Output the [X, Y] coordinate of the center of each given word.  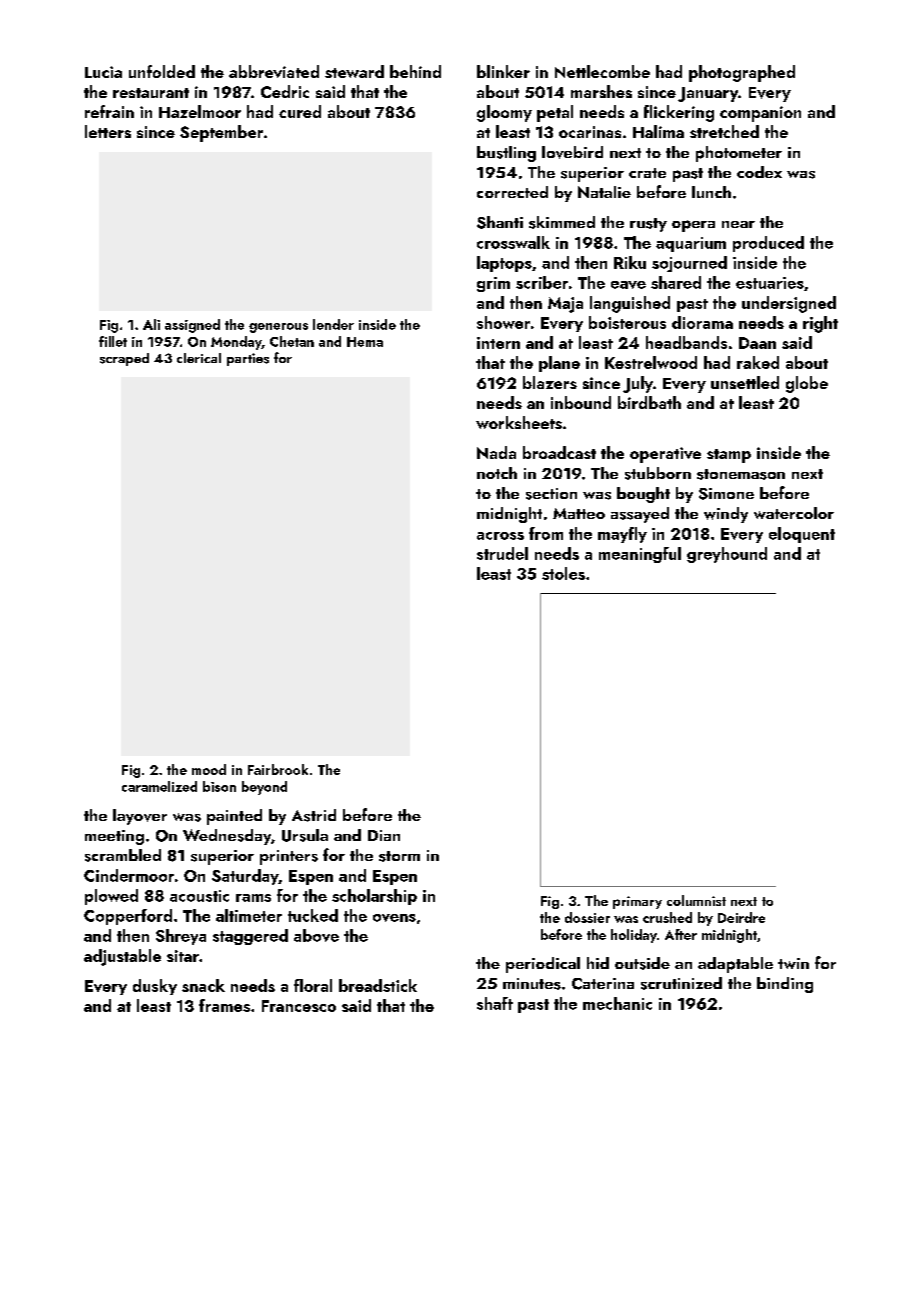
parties [248, 359]
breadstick [378, 985]
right [820, 324]
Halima [658, 131]
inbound [581, 402]
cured [300, 111]
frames [224, 1005]
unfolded [162, 71]
